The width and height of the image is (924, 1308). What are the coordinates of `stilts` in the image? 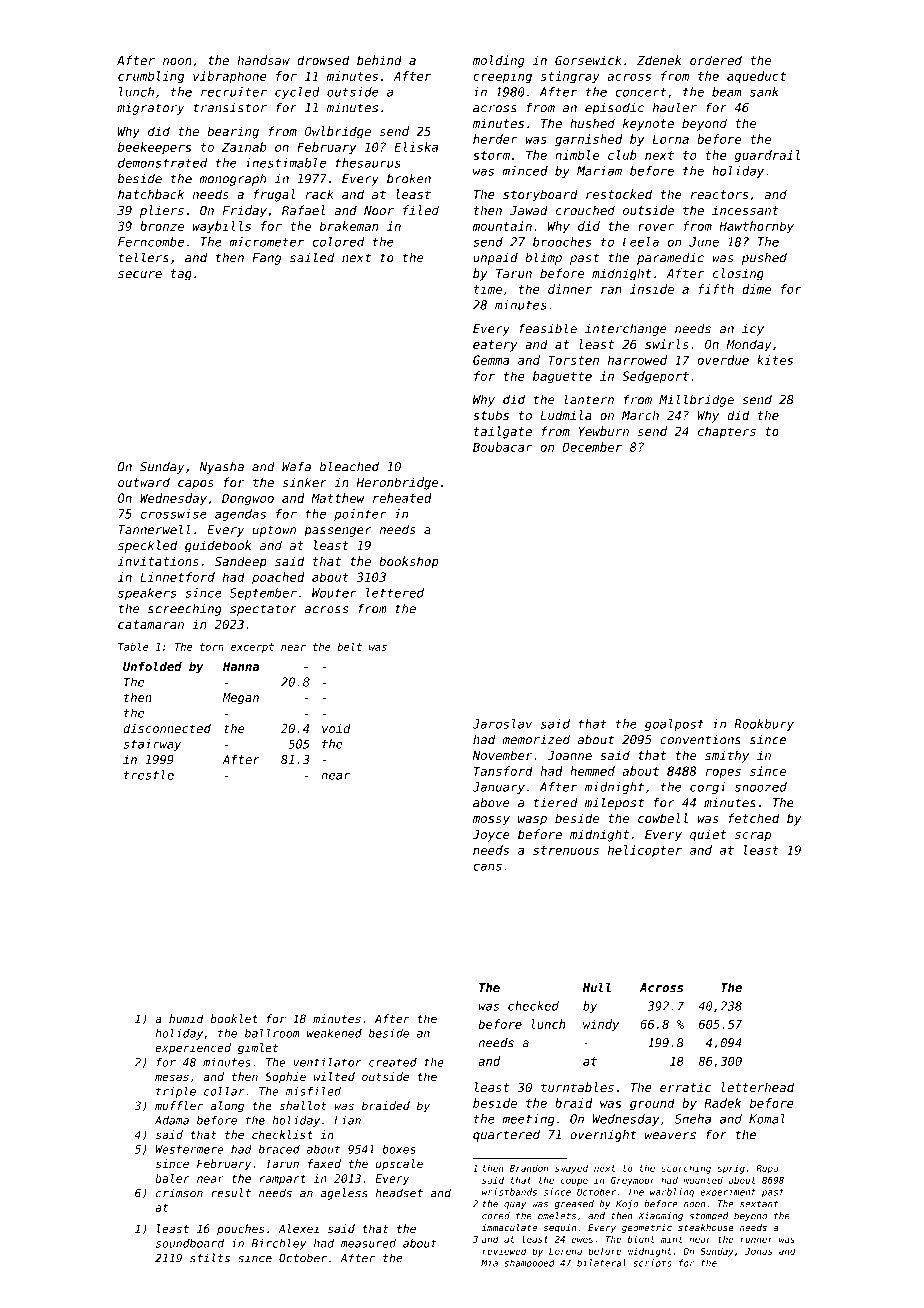 It's located at (210, 1258).
